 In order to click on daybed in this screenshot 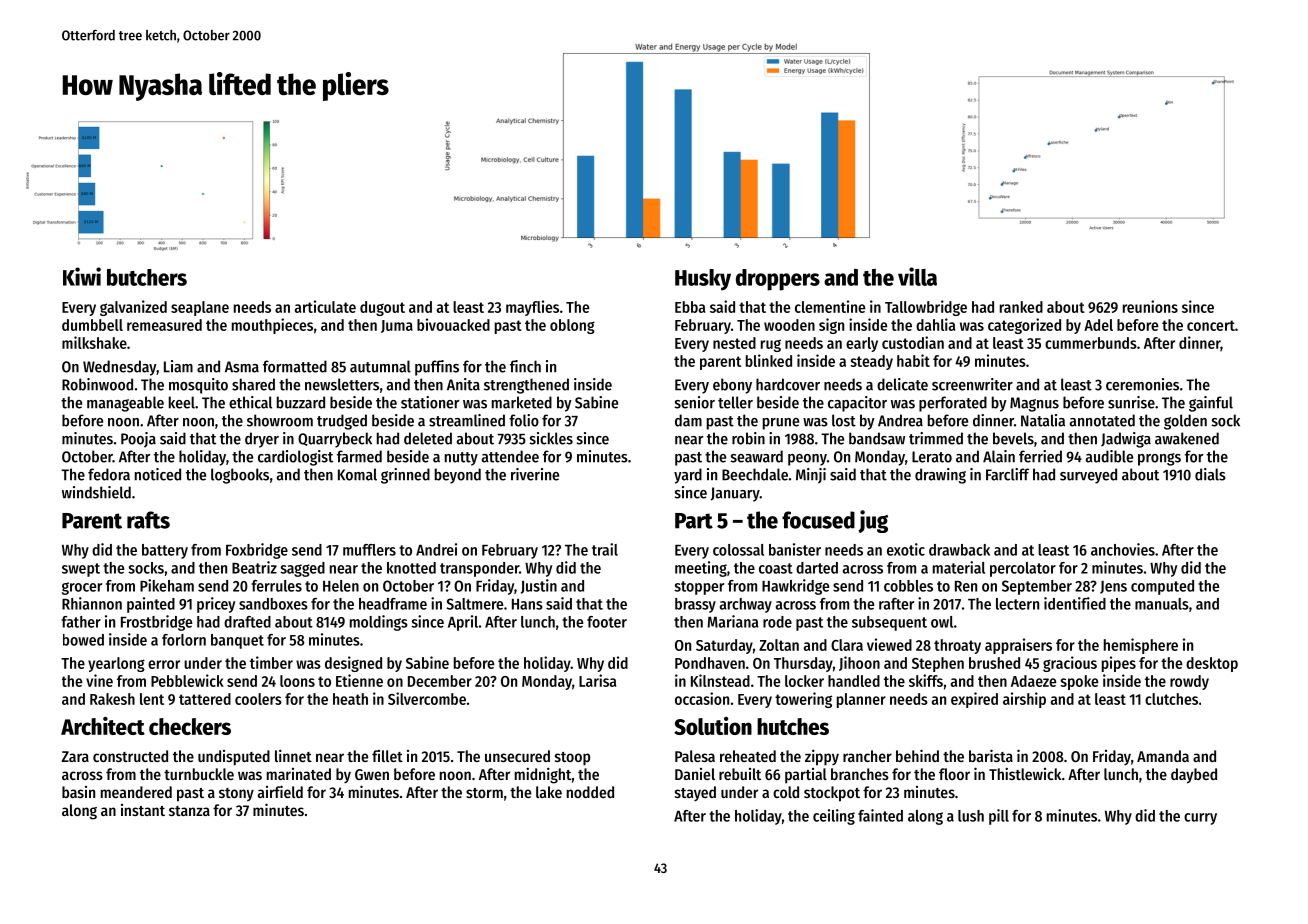, I will do `click(1194, 776)`.
